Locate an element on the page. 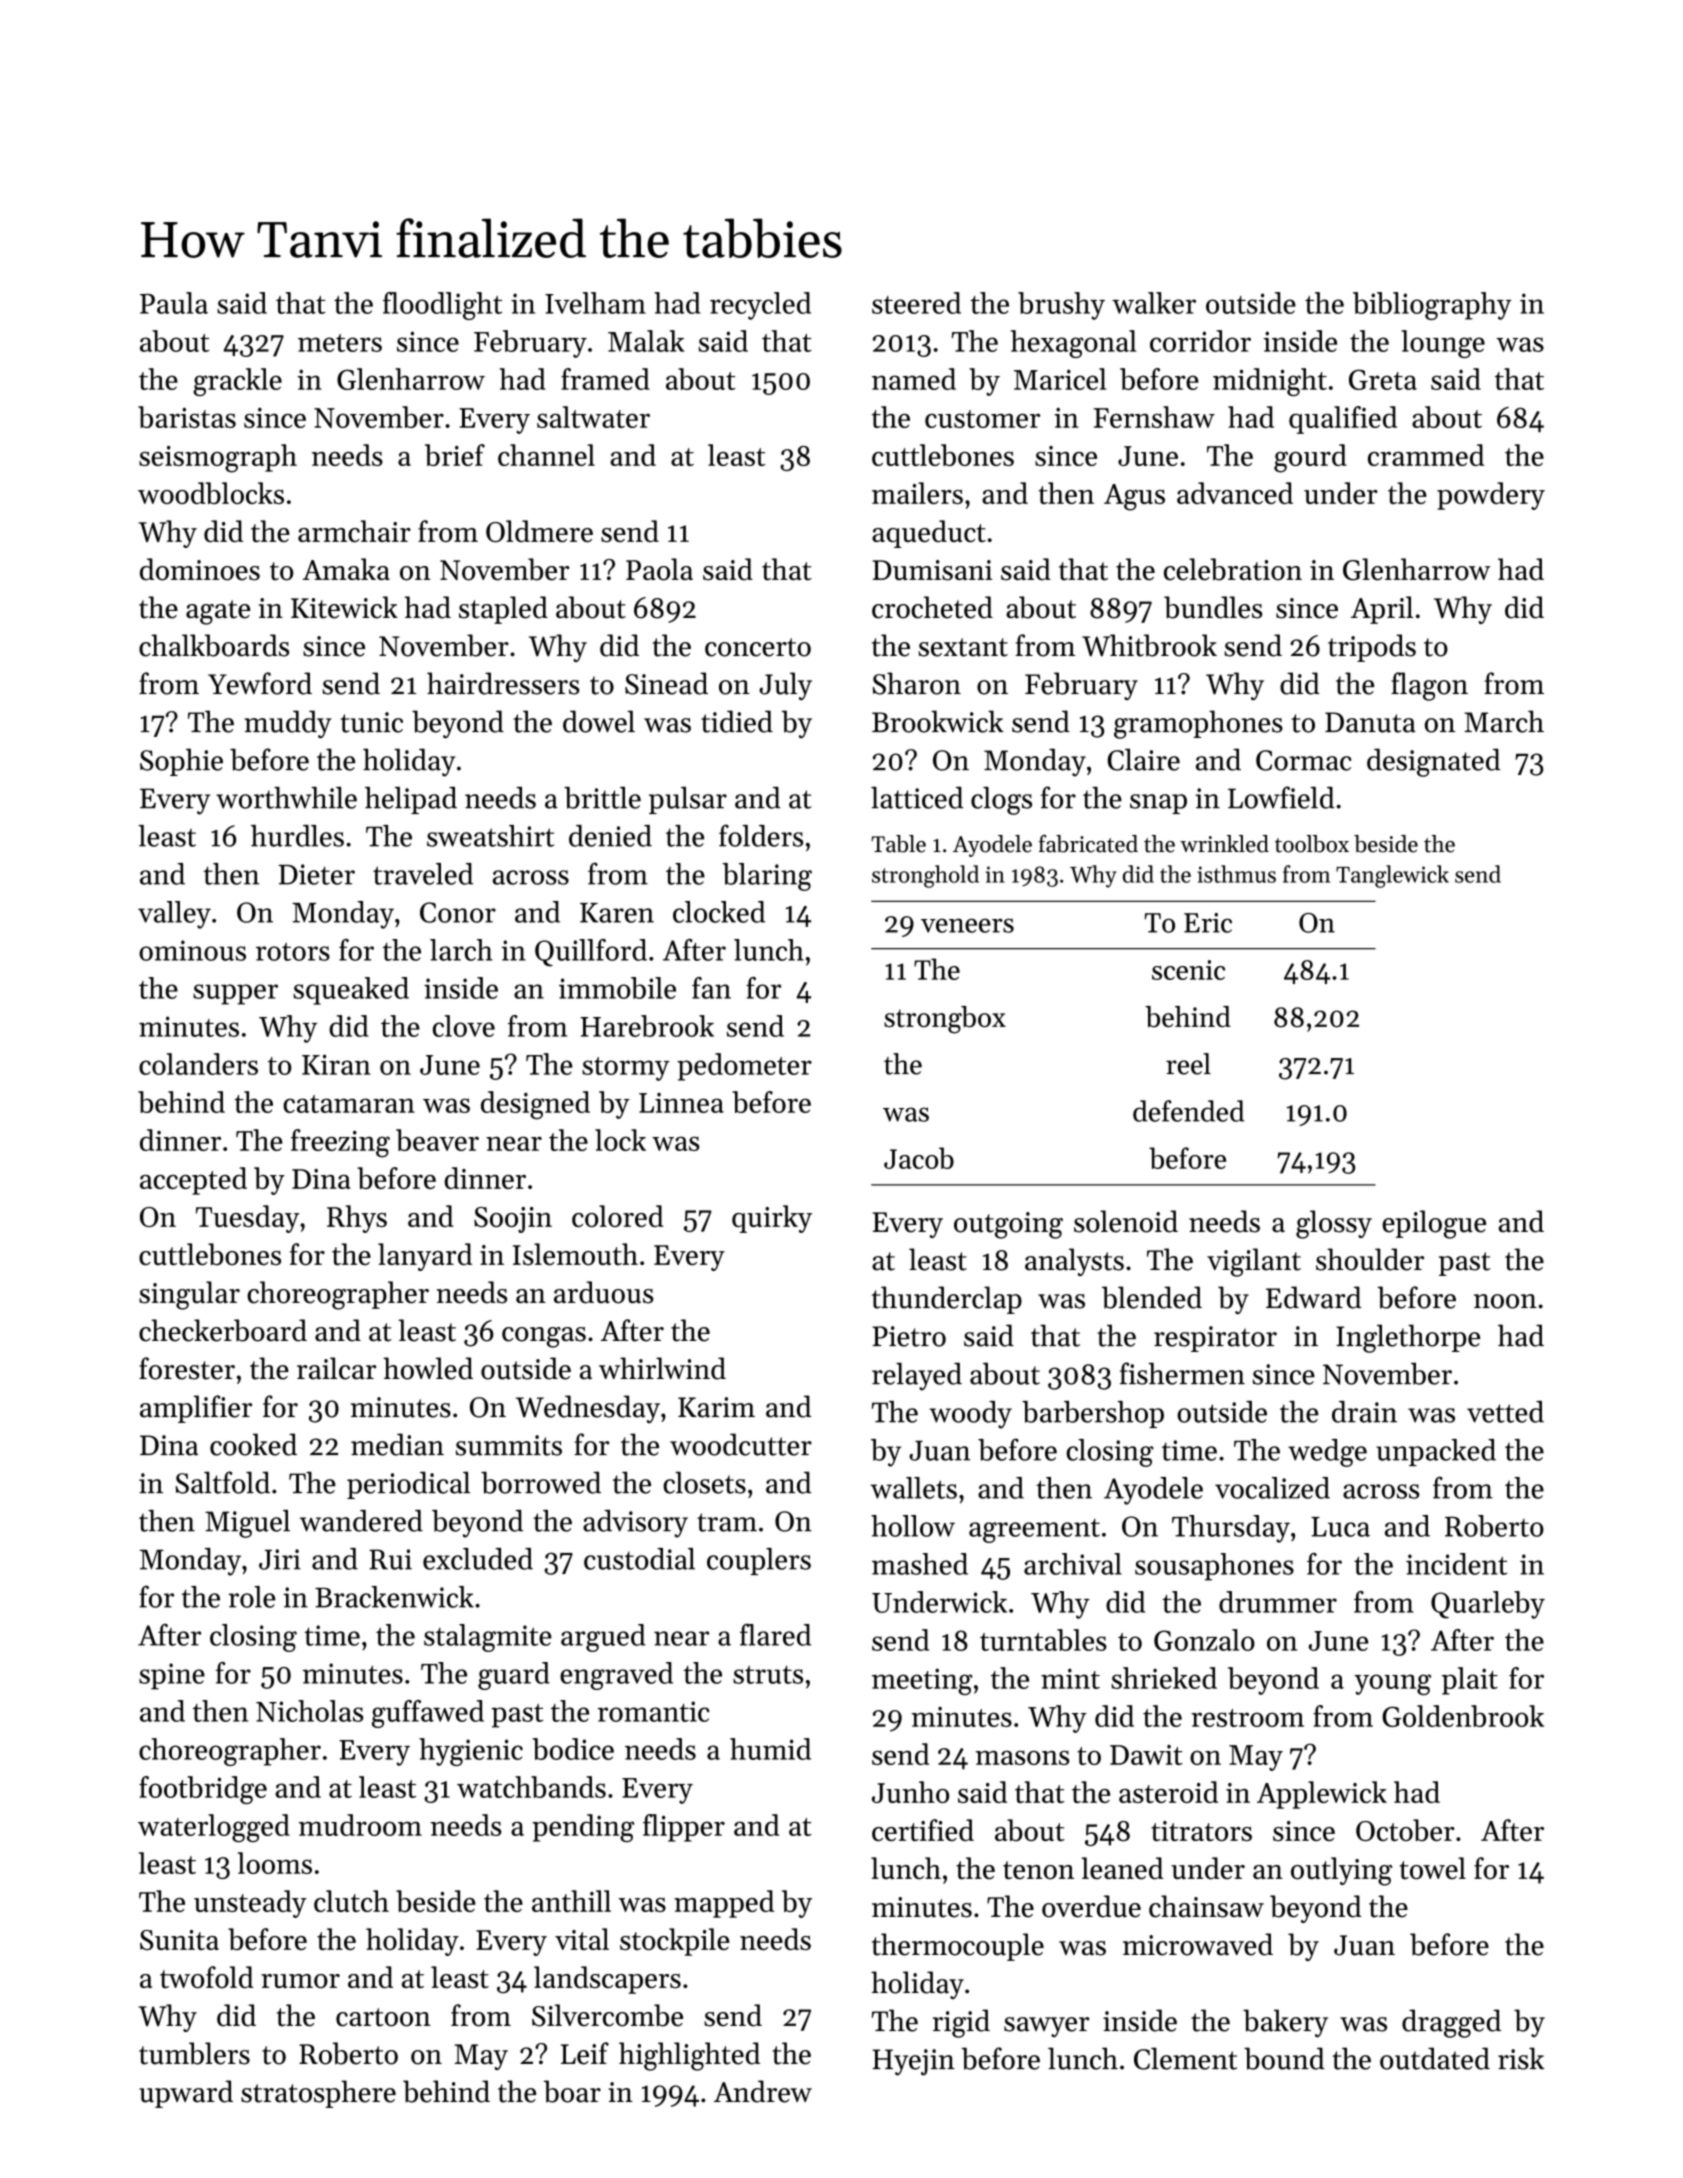 Image resolution: width=1683 pixels, height=2178 pixels. ominous is located at coordinates (192, 950).
